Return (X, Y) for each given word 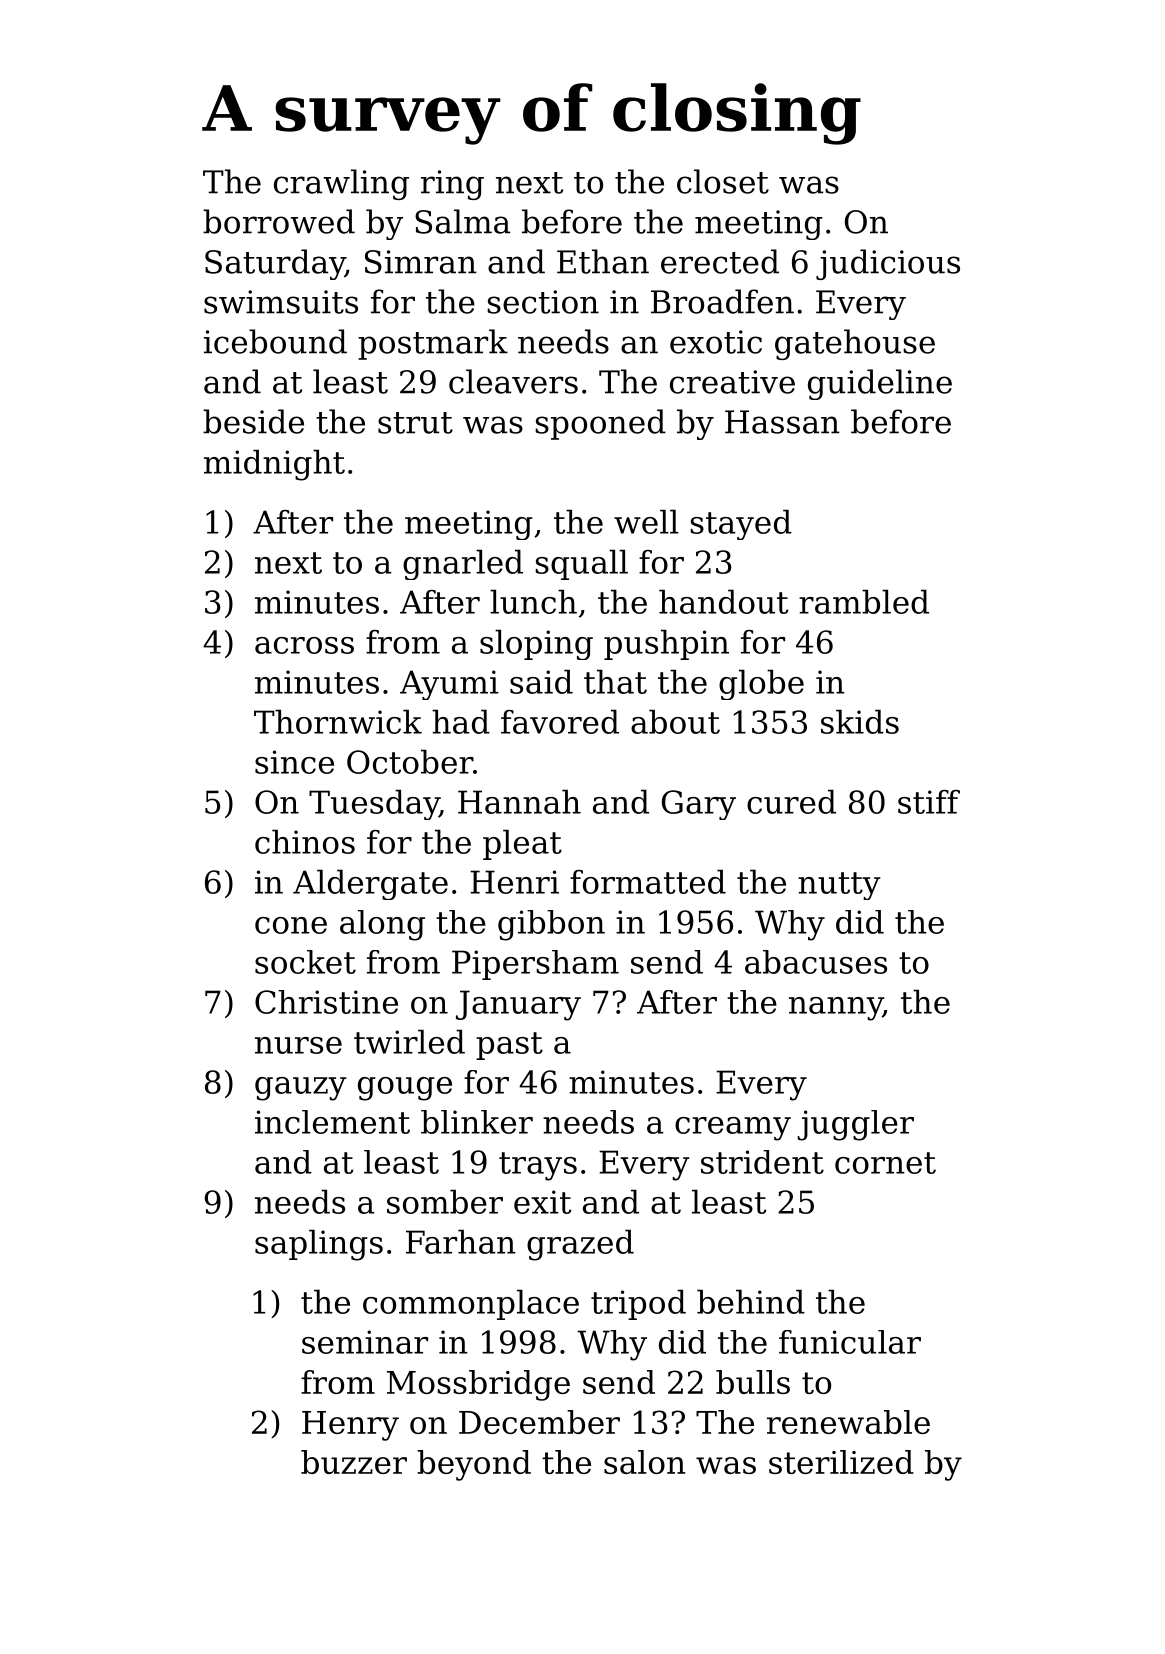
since (294, 762)
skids (860, 721)
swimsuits (281, 302)
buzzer (354, 1462)
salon (644, 1462)
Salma (462, 221)
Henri (514, 882)
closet (723, 181)
